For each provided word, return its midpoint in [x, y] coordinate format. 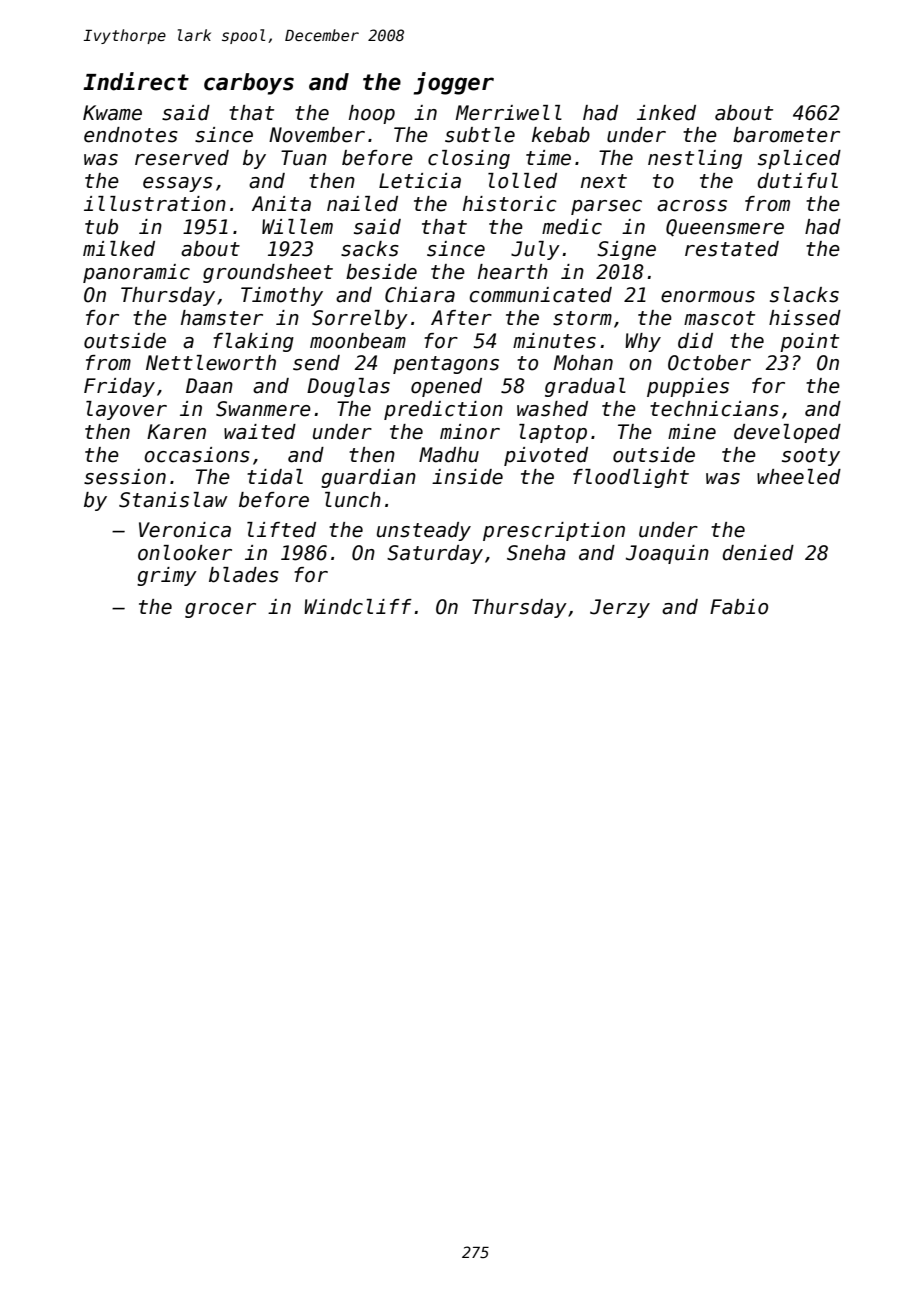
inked [666, 113]
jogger [454, 83]
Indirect [136, 81]
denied [758, 553]
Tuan [304, 158]
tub [101, 227]
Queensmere [725, 228]
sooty [811, 457]
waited [260, 432]
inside [467, 477]
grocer [220, 610]
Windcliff [358, 607]
